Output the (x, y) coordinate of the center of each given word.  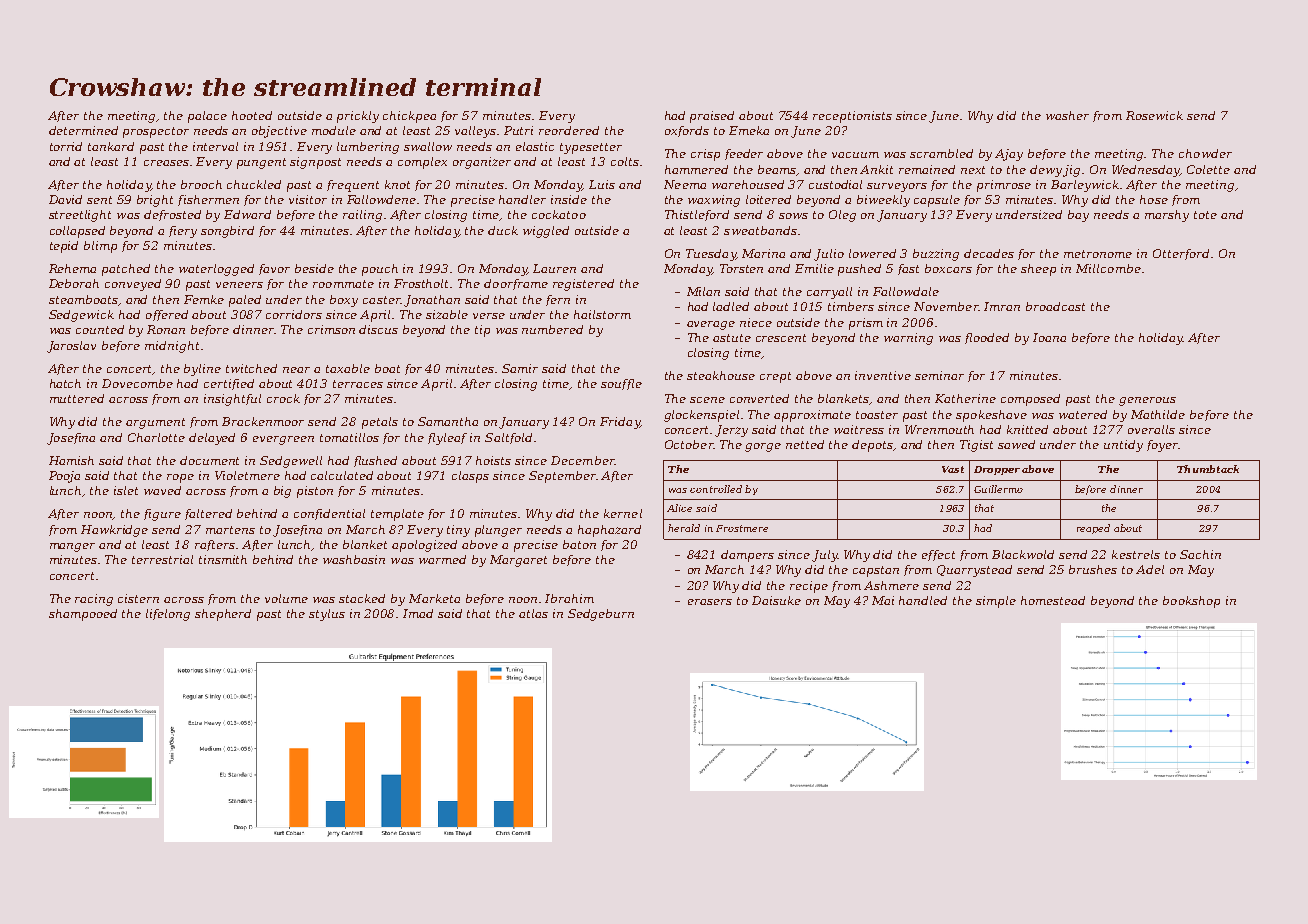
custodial (835, 184)
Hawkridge (114, 531)
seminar (939, 375)
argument (155, 423)
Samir (520, 368)
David (65, 199)
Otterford (1181, 254)
